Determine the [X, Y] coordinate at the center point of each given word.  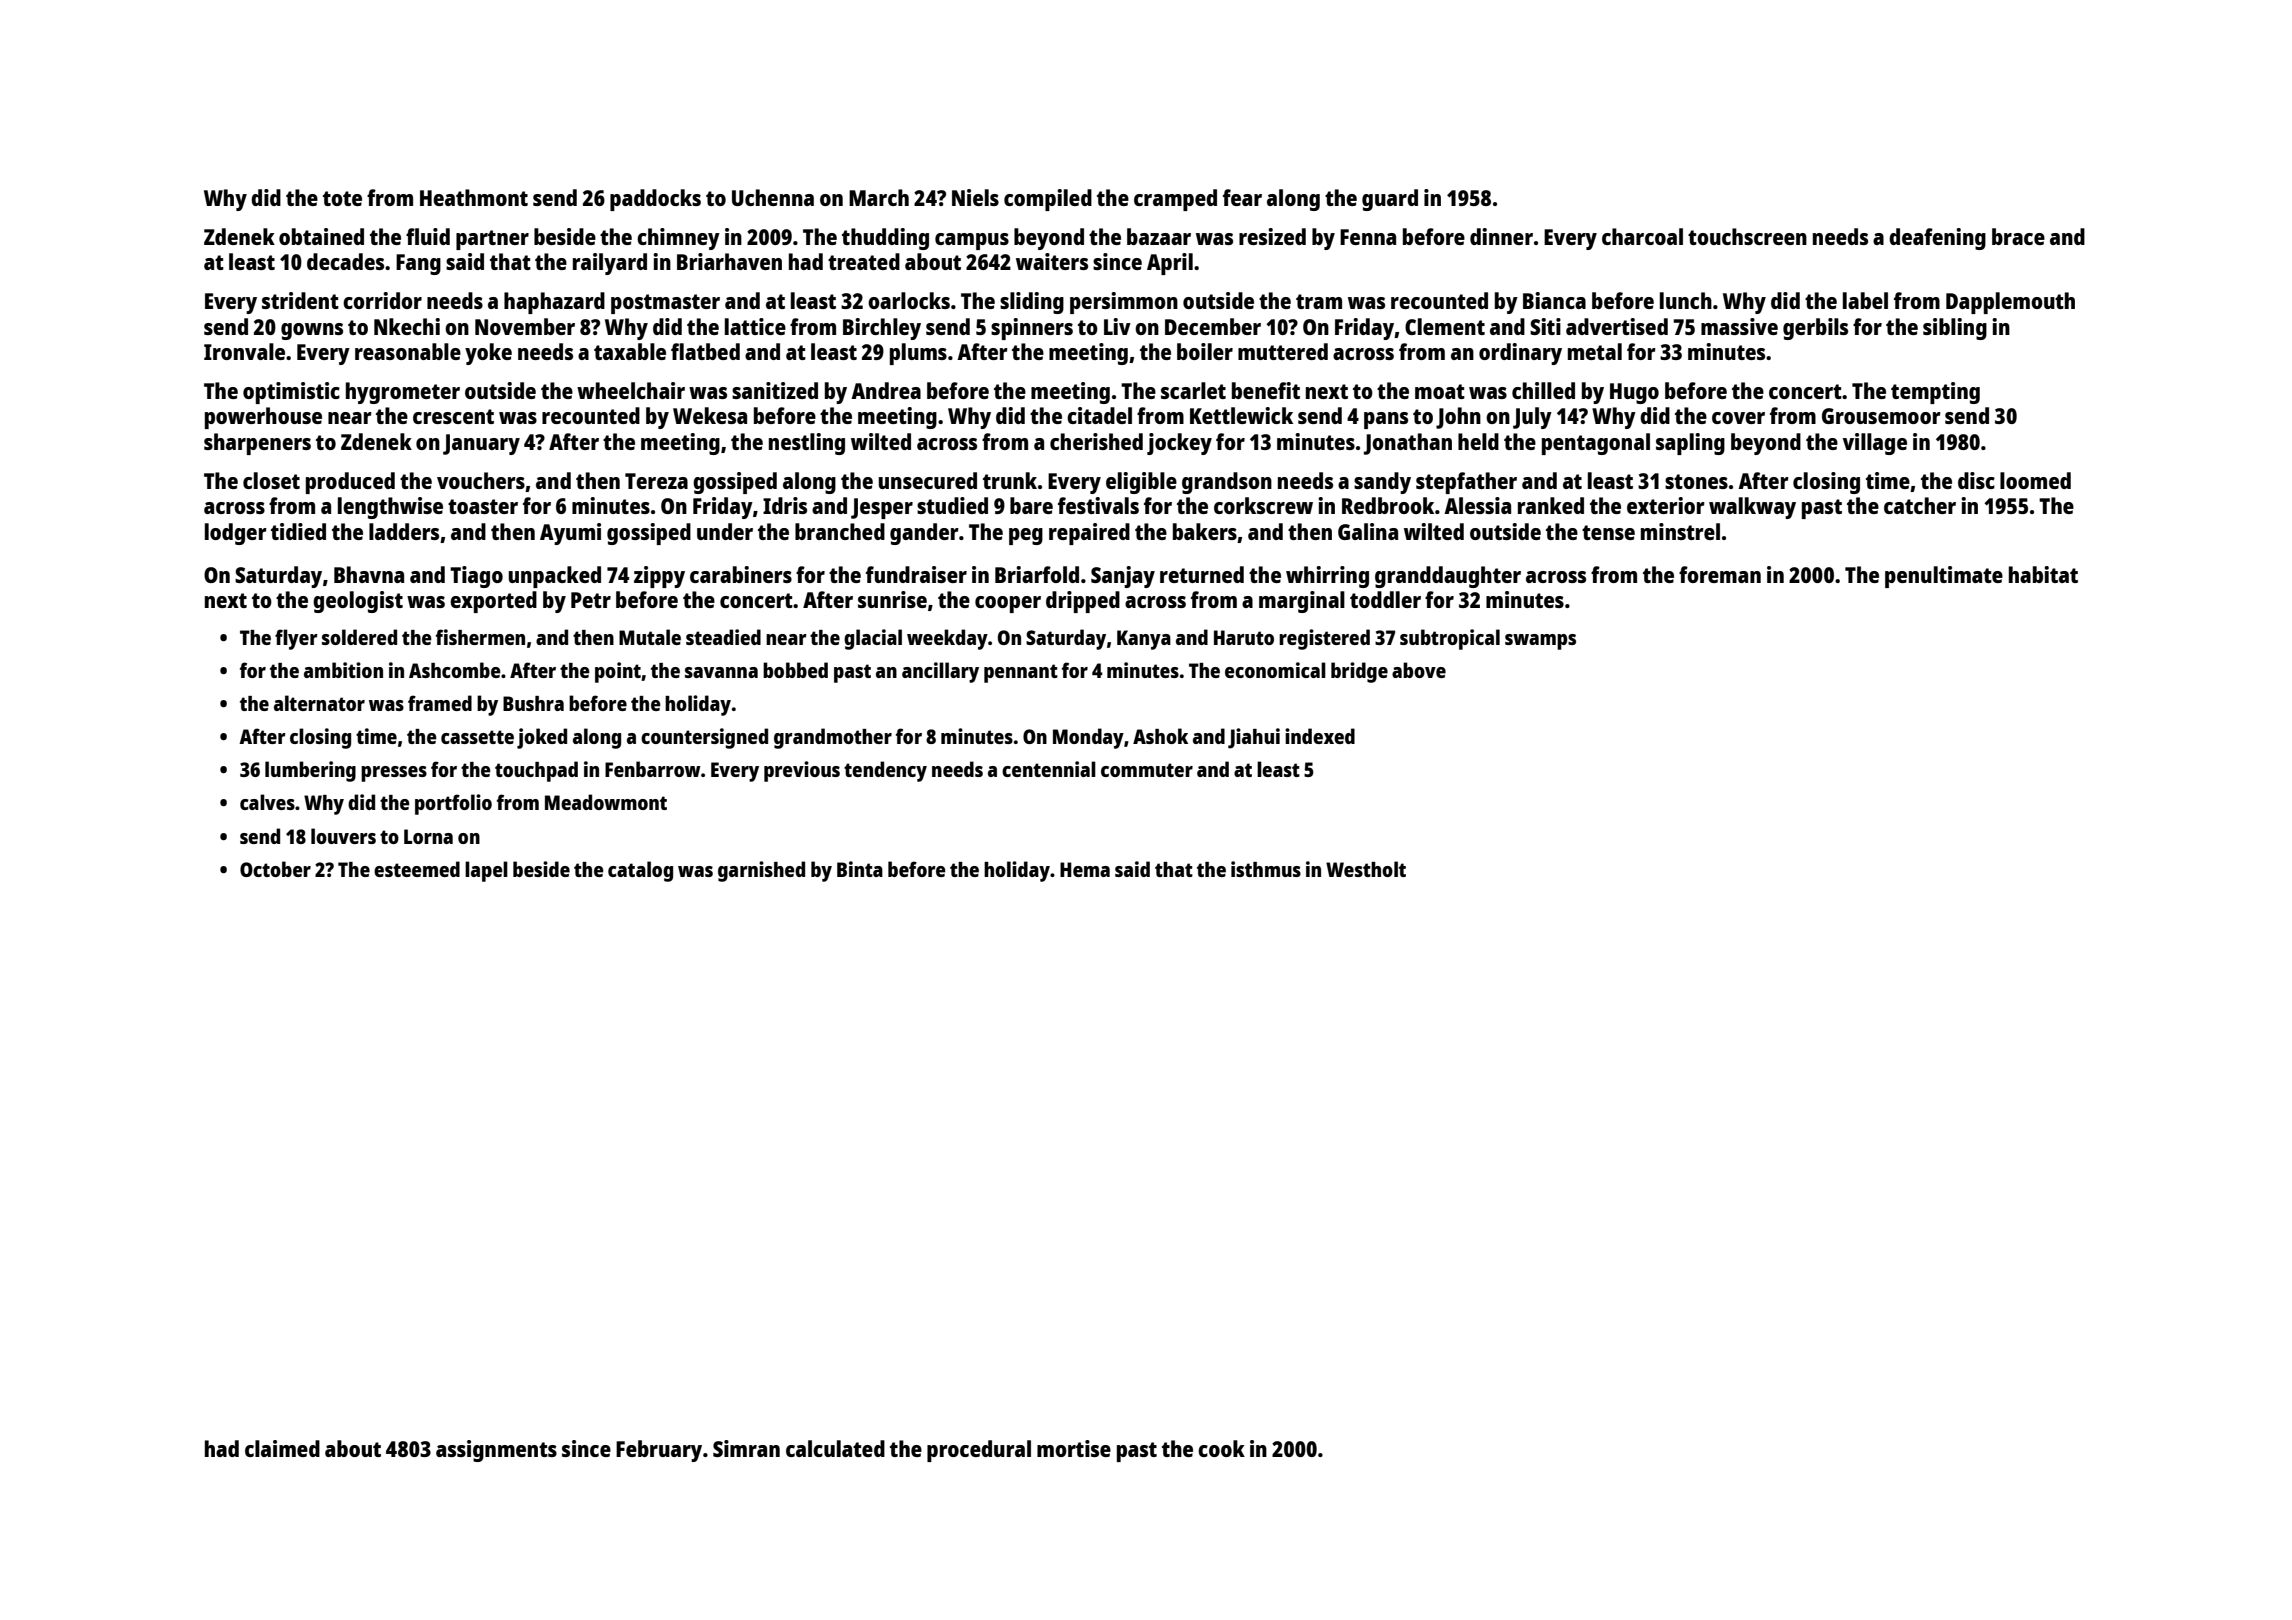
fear [1242, 197]
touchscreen [1747, 236]
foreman [1720, 574]
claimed [282, 1448]
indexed [1320, 736]
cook [1221, 1448]
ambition [343, 670]
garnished [761, 871]
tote [342, 198]
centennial [1049, 769]
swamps [1540, 642]
